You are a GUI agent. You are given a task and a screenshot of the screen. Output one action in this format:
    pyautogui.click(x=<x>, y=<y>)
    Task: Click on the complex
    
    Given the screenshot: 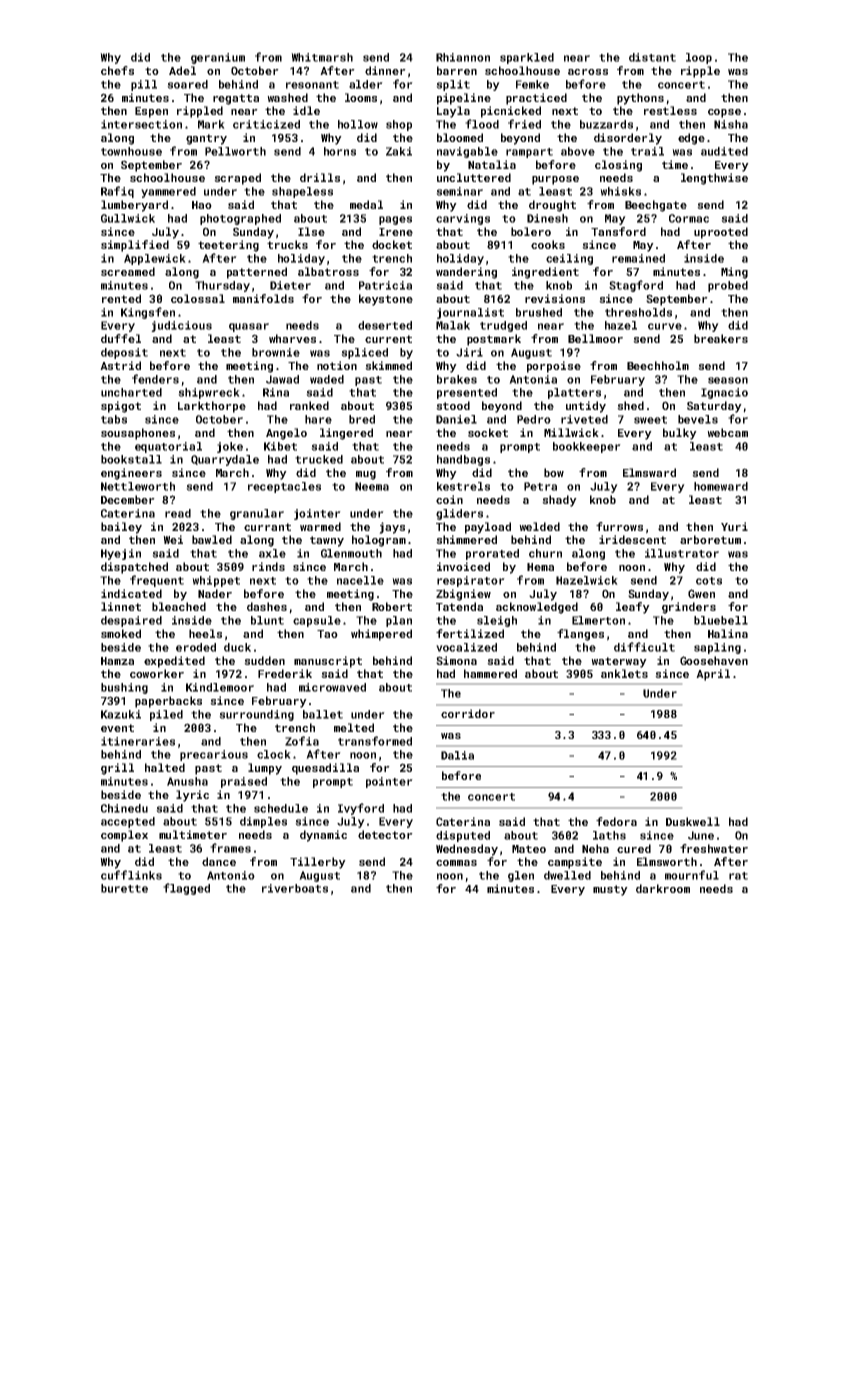 What is the action you would take?
    pyautogui.click(x=124, y=836)
